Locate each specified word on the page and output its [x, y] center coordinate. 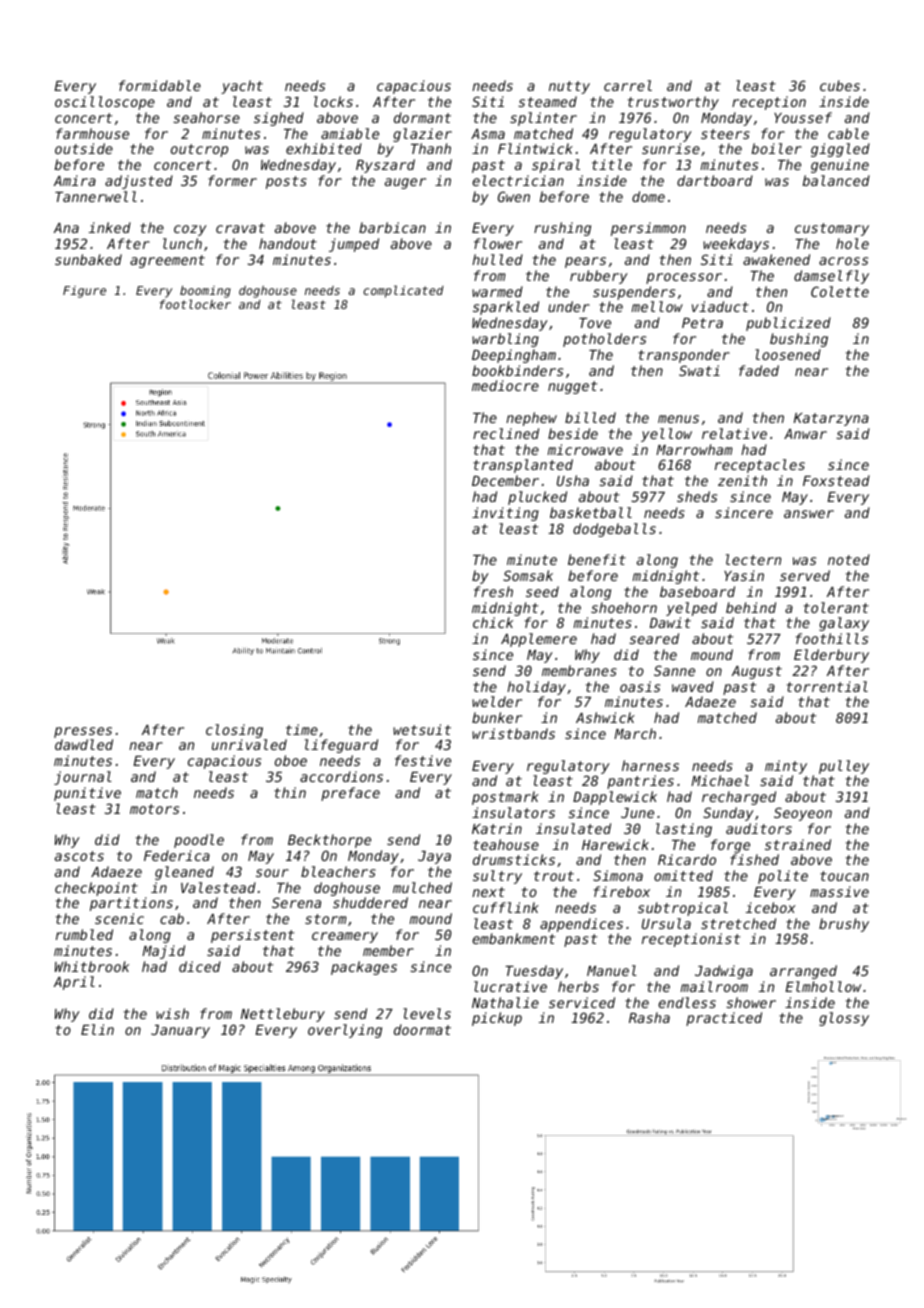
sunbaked [88, 259]
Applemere [539, 640]
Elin [97, 1029]
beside [573, 433]
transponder [684, 356]
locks [333, 101]
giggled [840, 150]
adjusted [139, 182]
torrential [827, 686]
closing [234, 731]
